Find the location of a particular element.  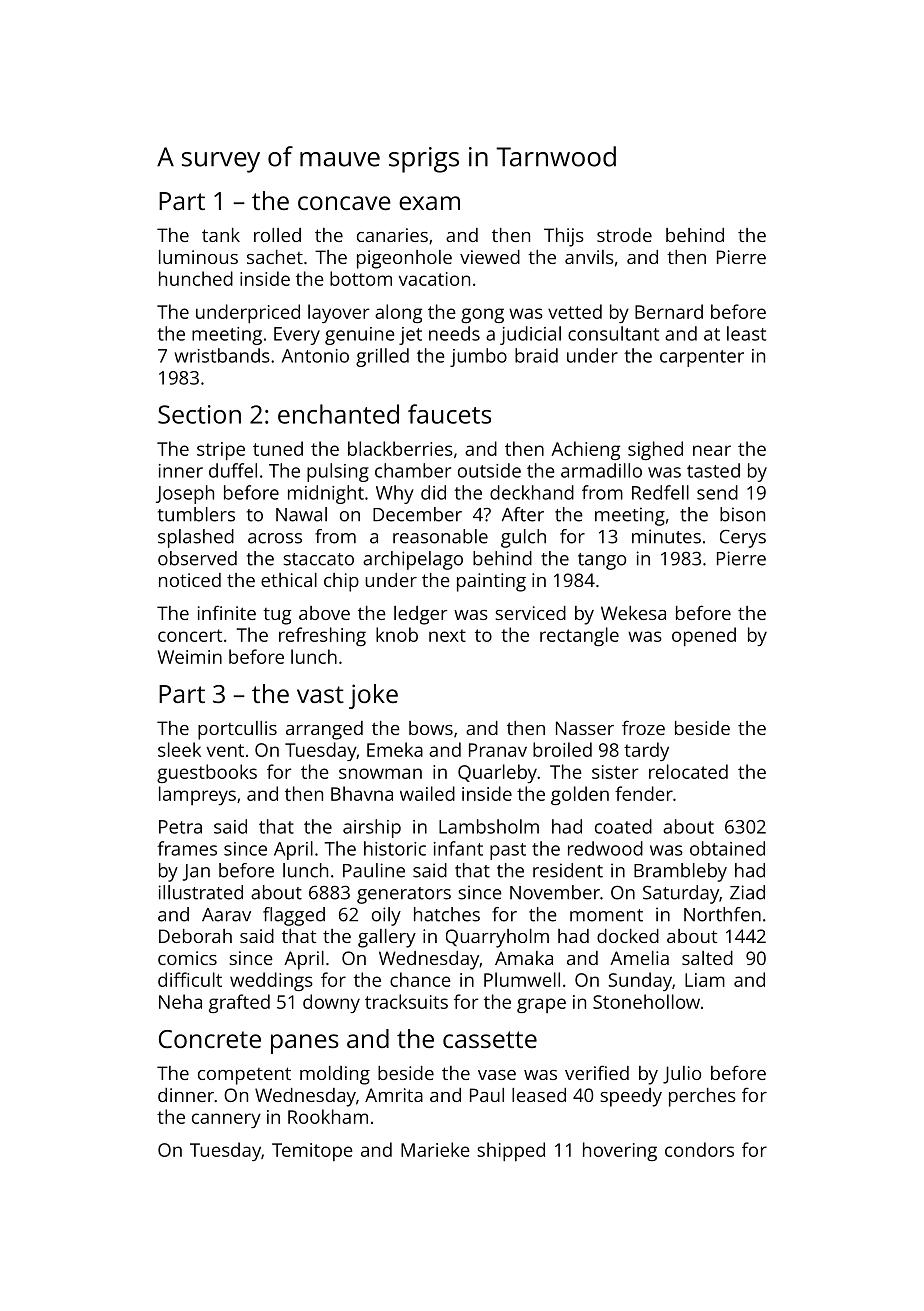

tango is located at coordinates (602, 561).
